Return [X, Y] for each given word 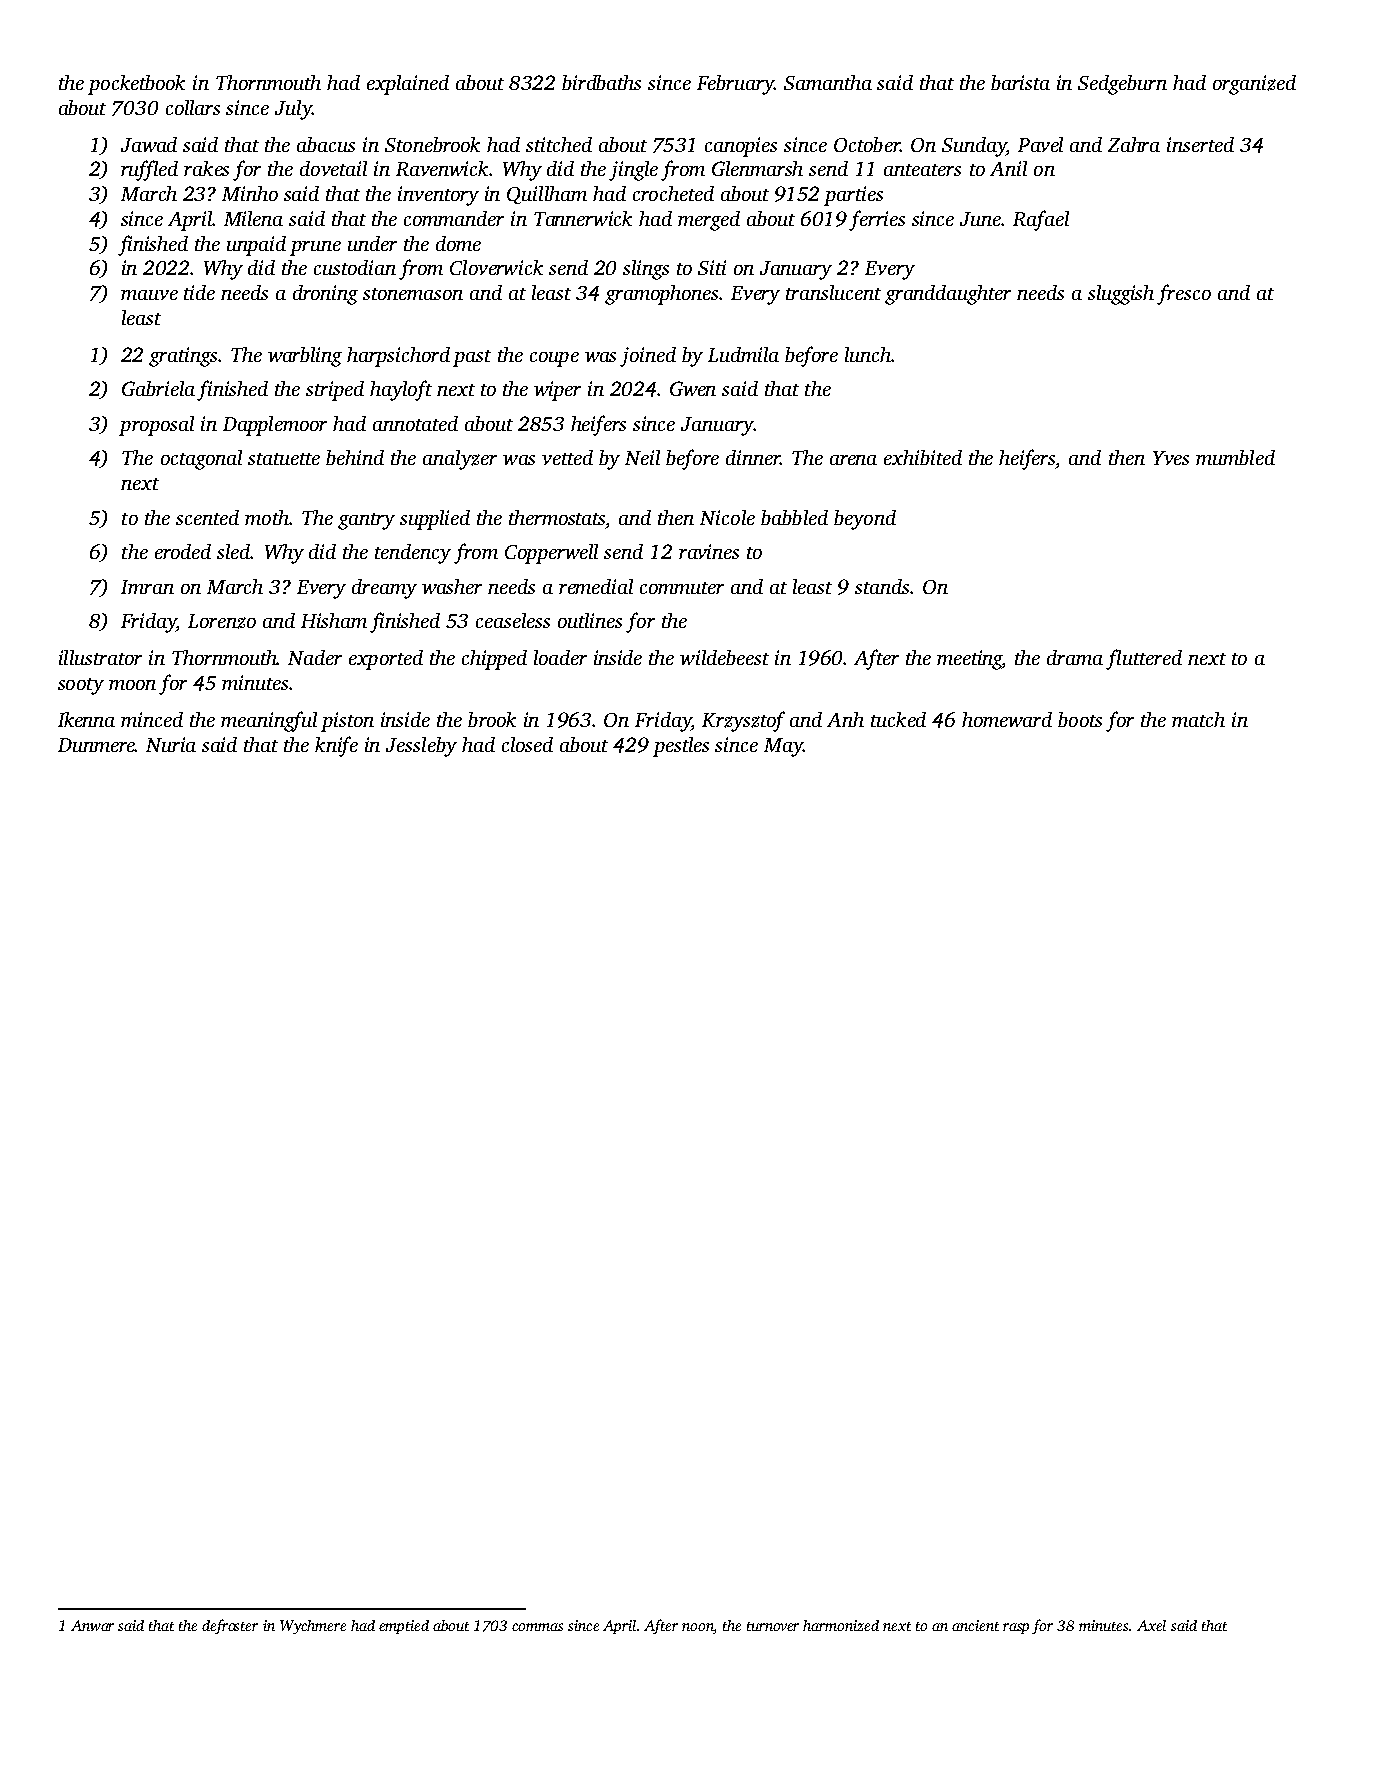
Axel [1151, 1625]
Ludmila [743, 354]
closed [527, 744]
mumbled [1235, 457]
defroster [230, 1626]
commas [537, 1627]
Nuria [171, 744]
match [1198, 719]
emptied [404, 1627]
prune [315, 248]
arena [853, 460]
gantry [366, 521]
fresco [1184, 294]
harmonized [841, 1625]
